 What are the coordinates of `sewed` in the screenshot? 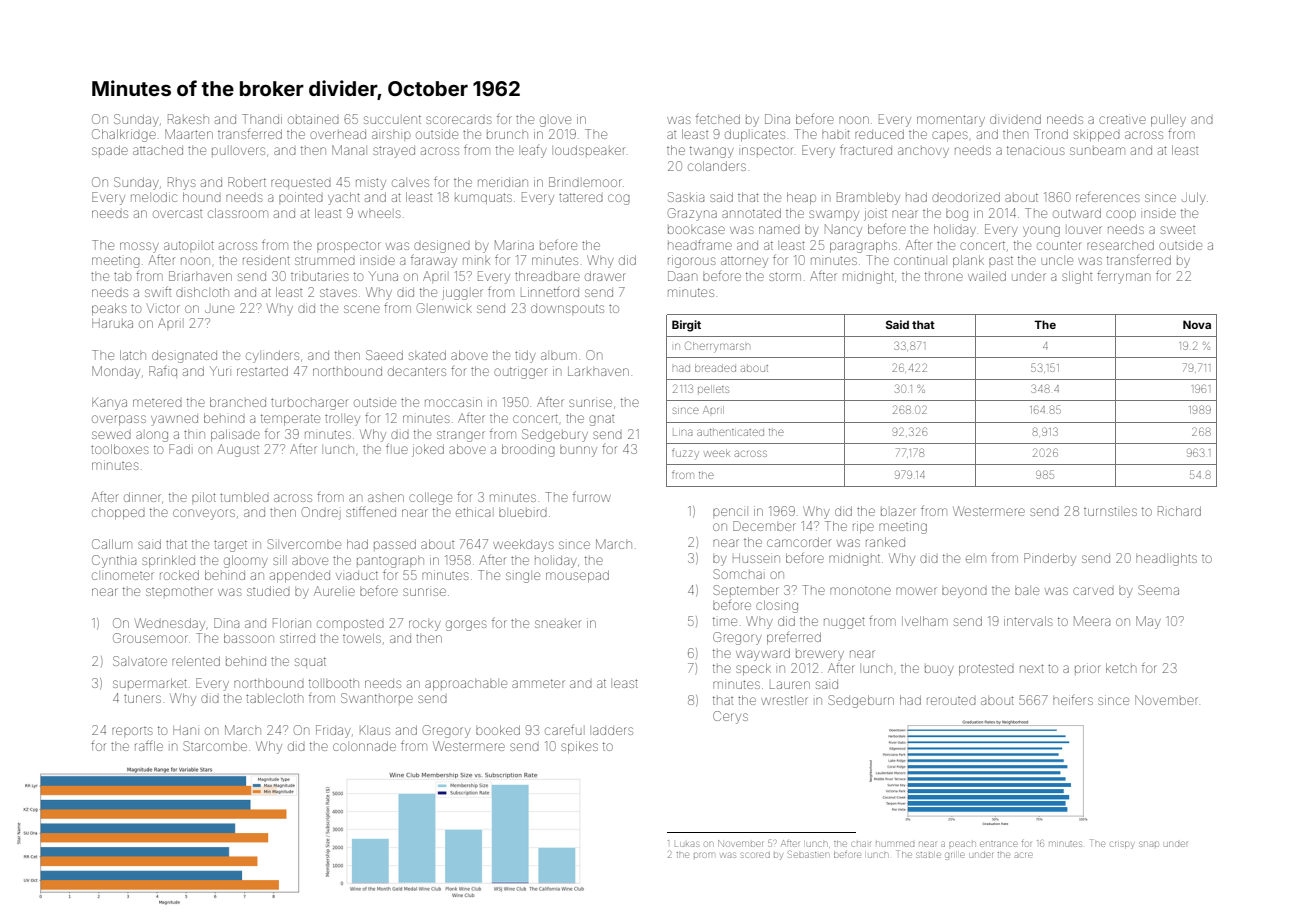 It's located at (111, 435).
